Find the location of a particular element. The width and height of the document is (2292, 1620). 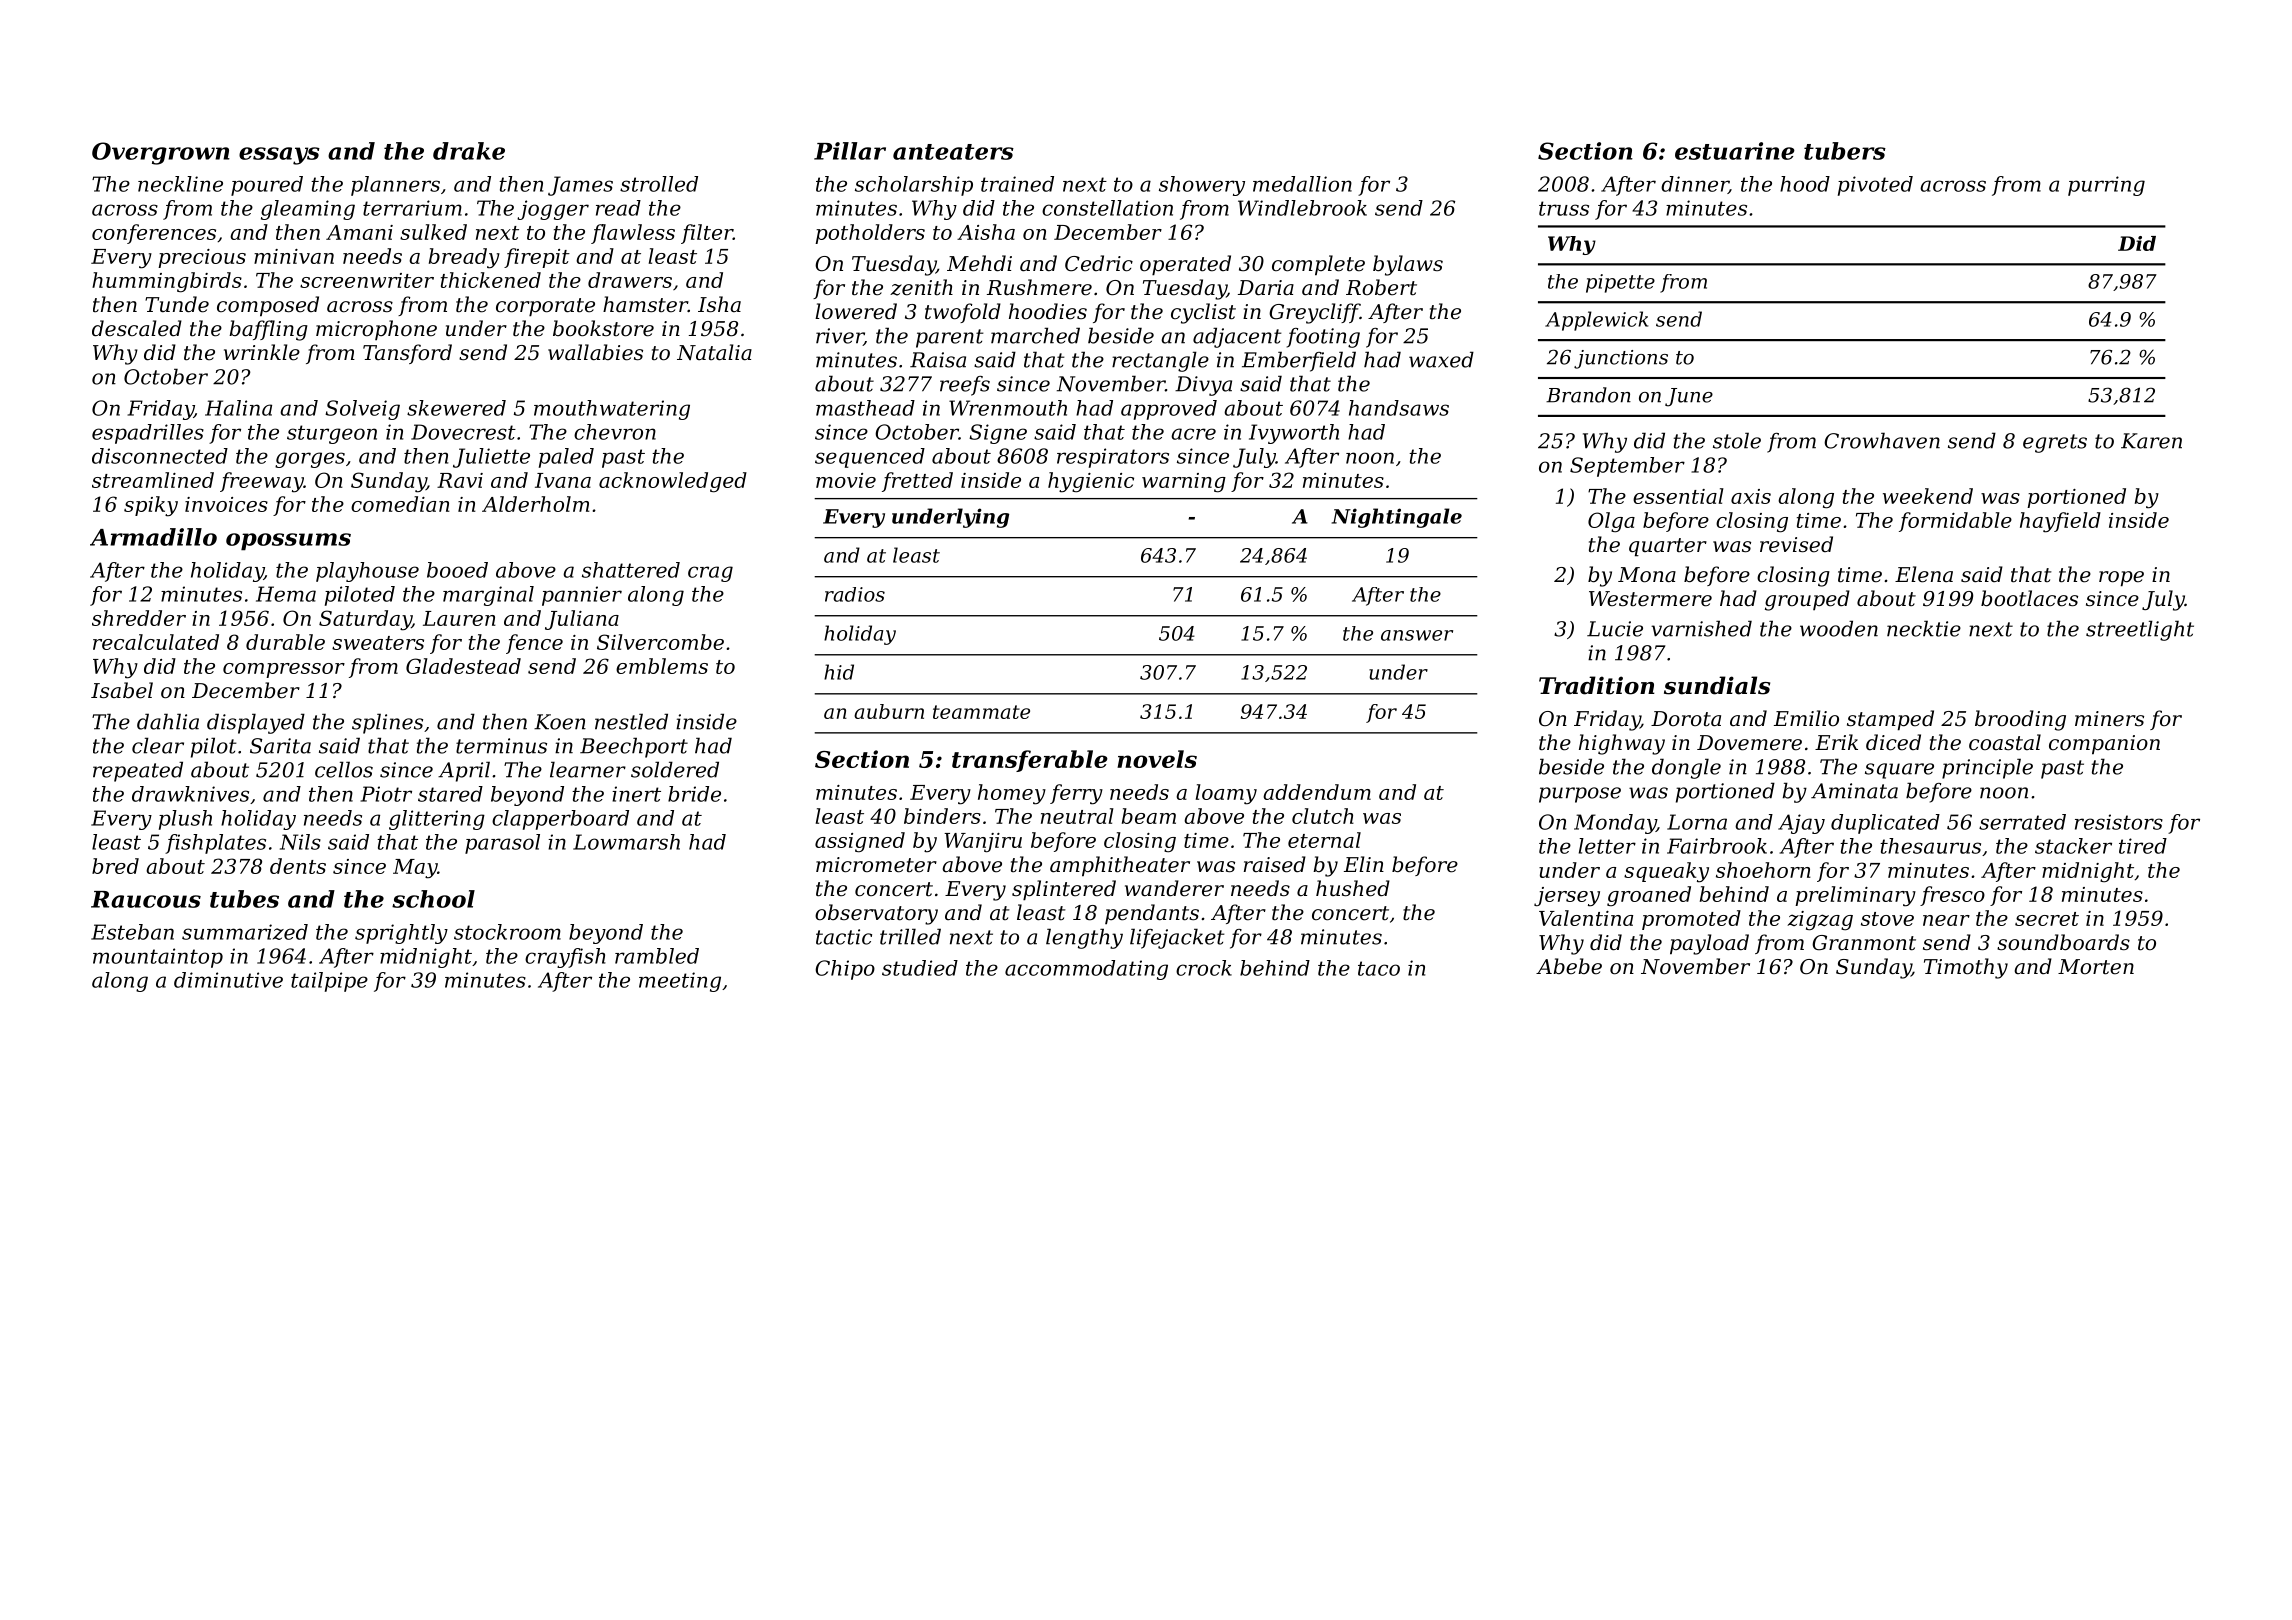

Mona is located at coordinates (1647, 575).
